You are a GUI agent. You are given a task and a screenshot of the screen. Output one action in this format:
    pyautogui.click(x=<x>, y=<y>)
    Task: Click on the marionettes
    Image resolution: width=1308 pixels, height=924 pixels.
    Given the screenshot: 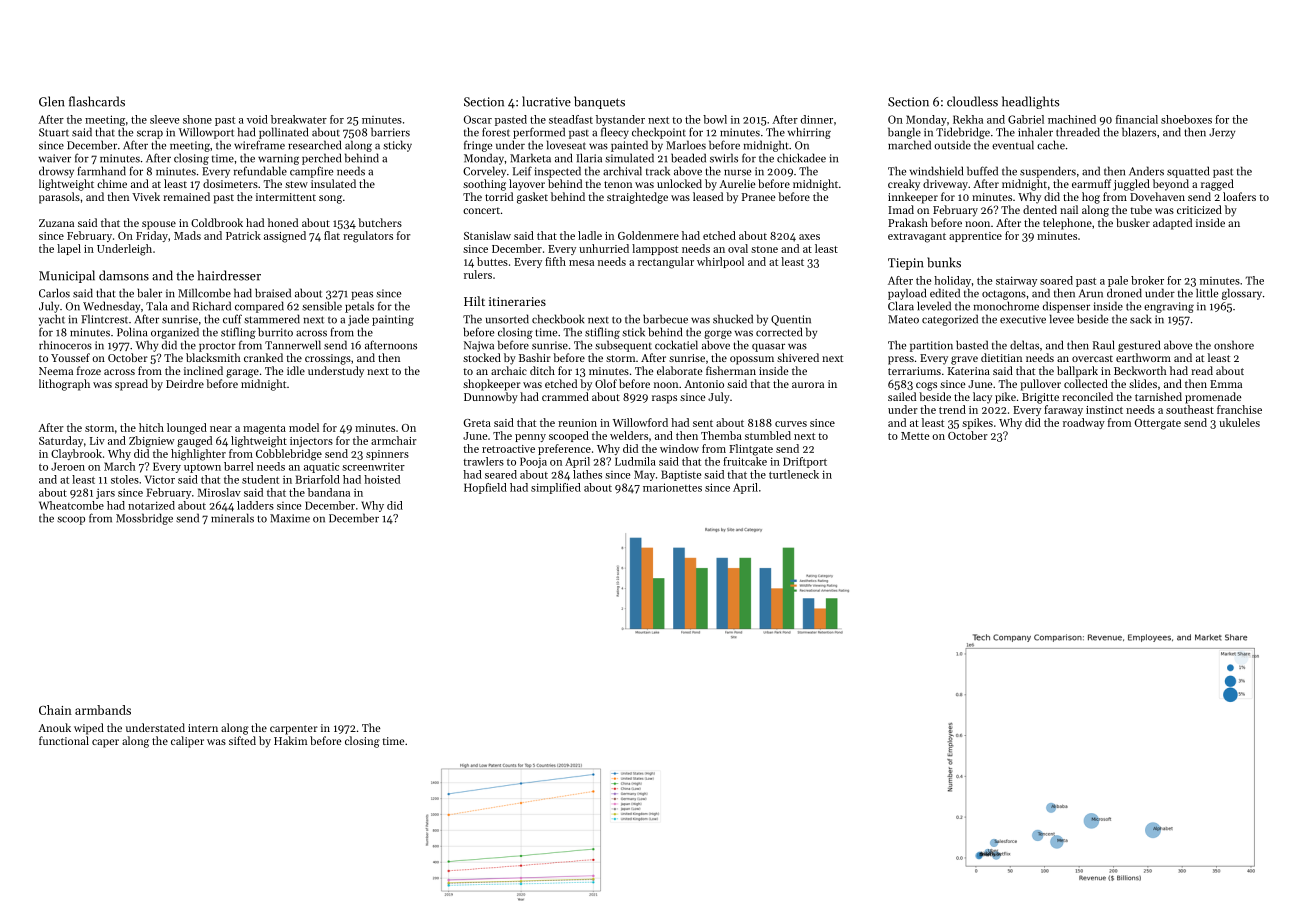 What is the action you would take?
    pyautogui.click(x=672, y=487)
